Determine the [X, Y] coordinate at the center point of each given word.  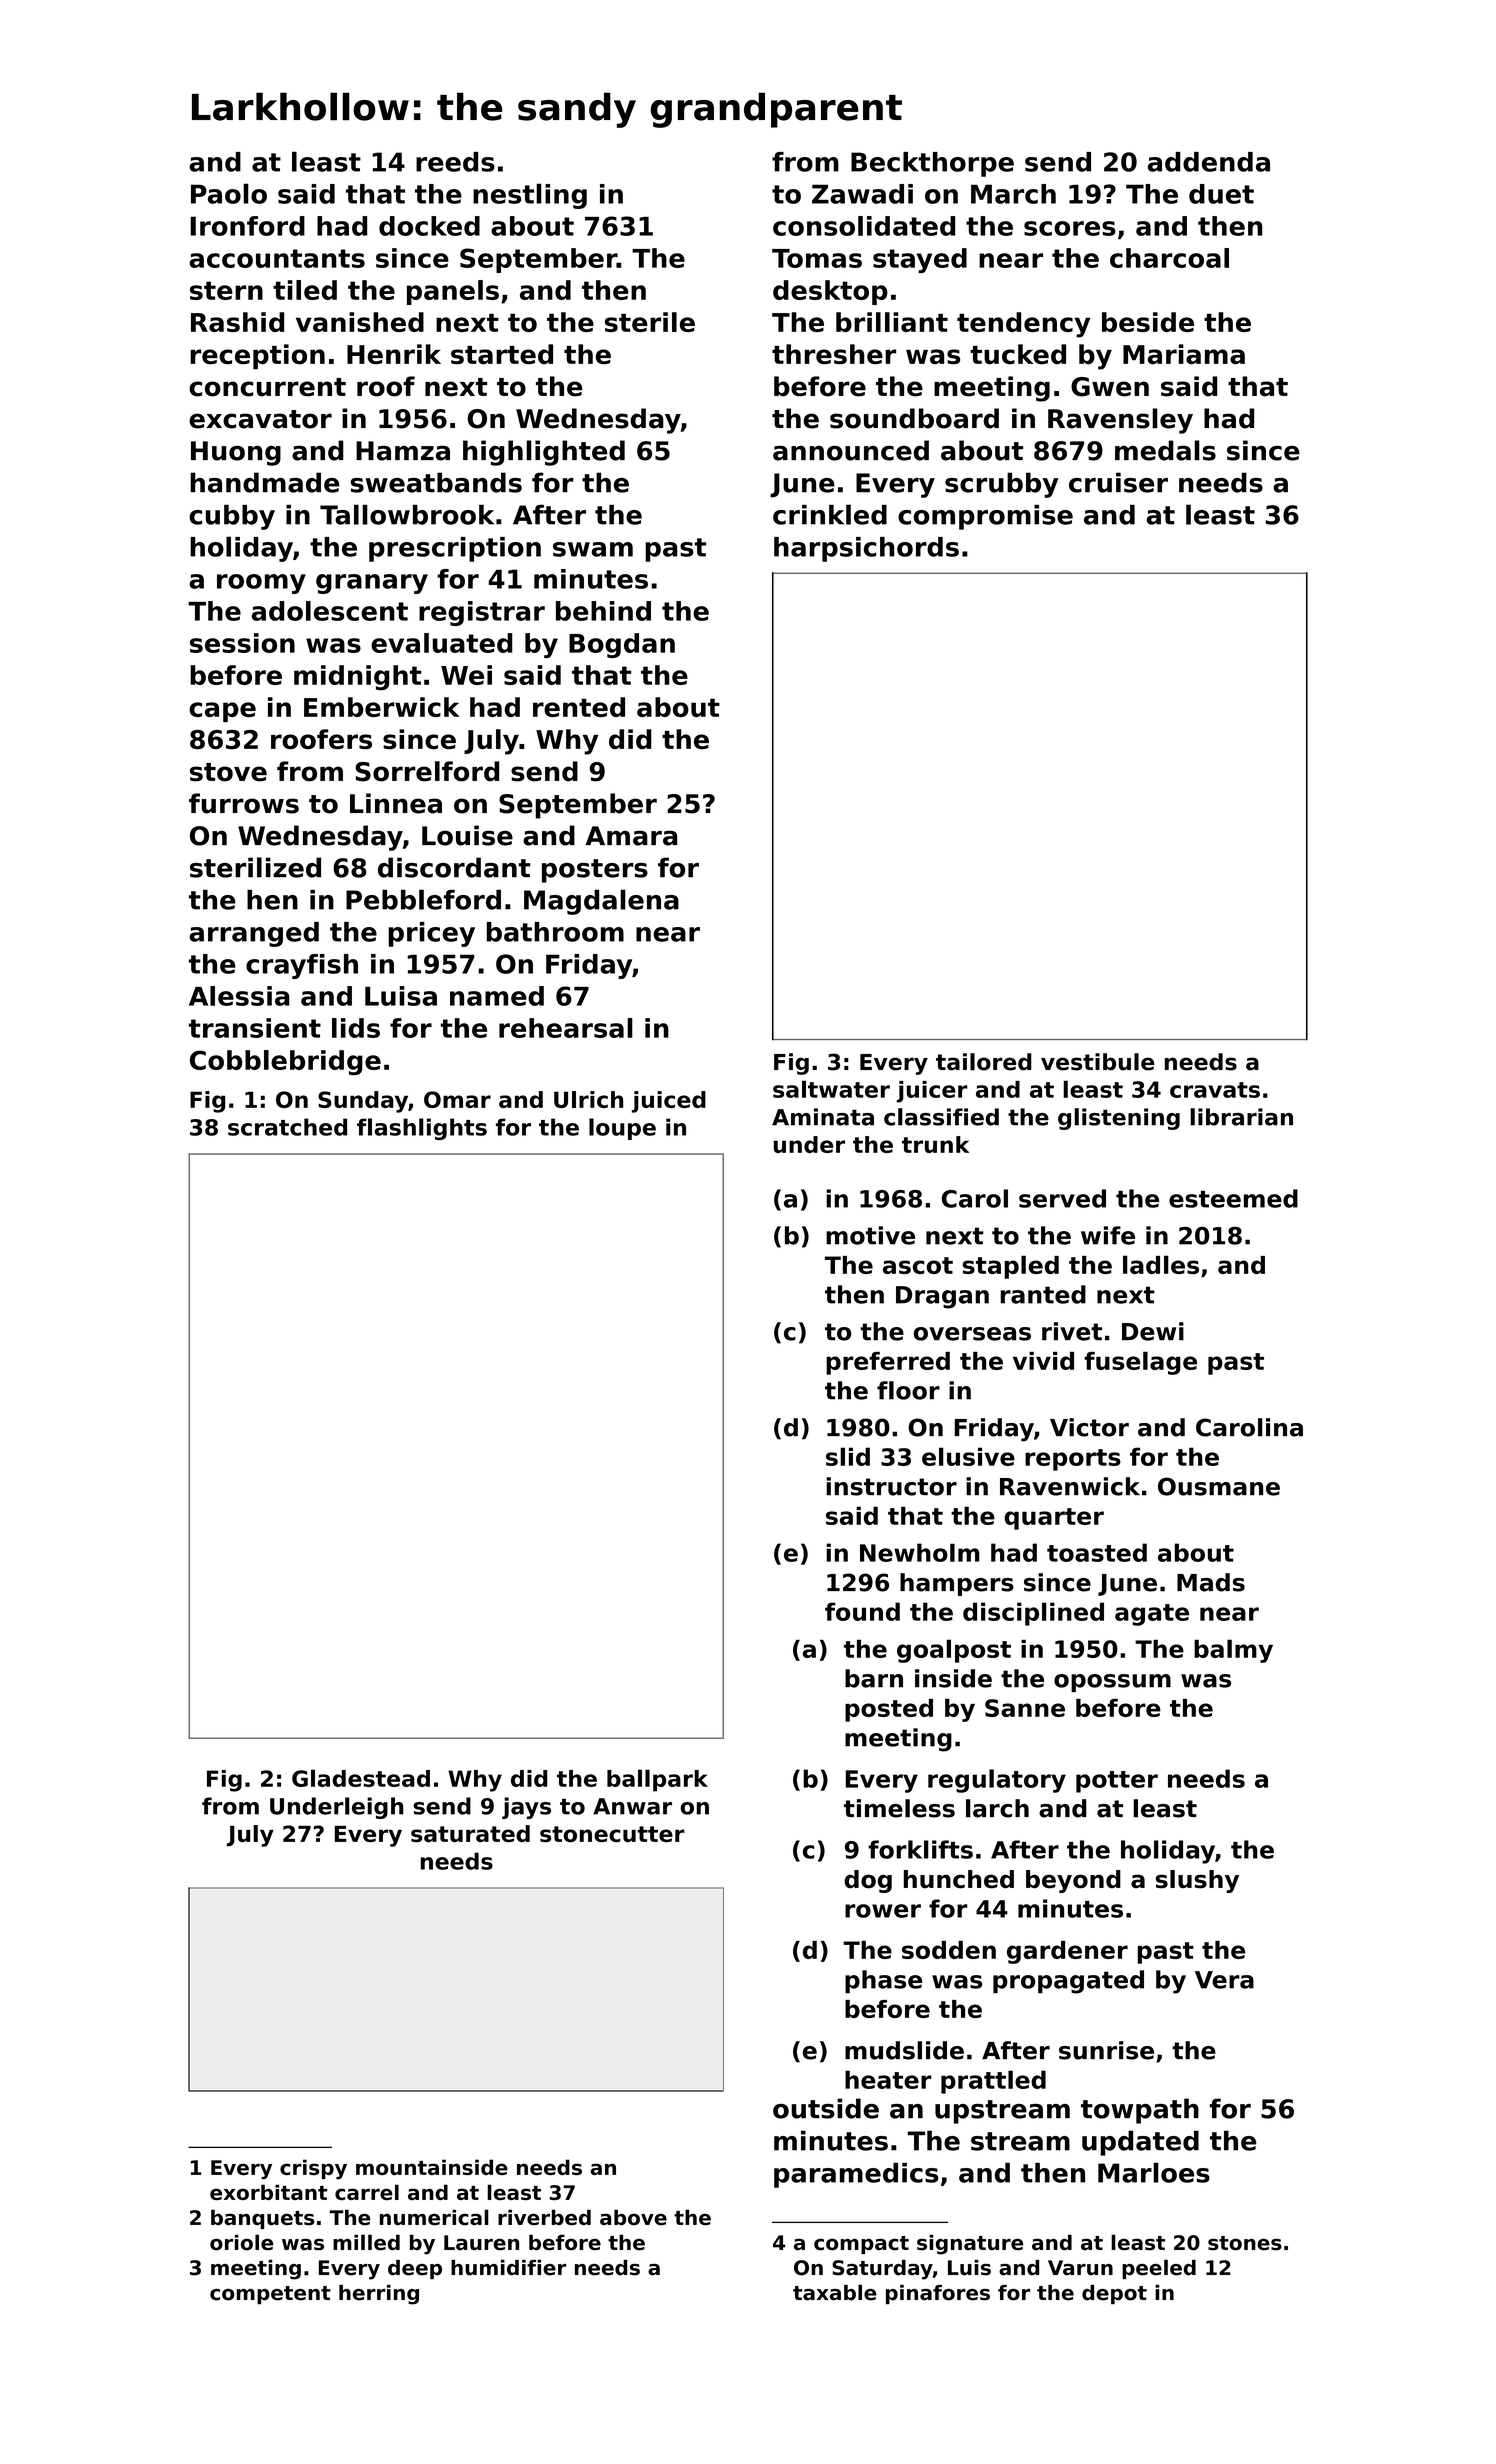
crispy [313, 2169]
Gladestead [361, 1778]
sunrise [1106, 2050]
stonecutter [612, 1834]
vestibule [1097, 1062]
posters [595, 871]
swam [593, 549]
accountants [277, 258]
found [862, 1611]
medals [1165, 450]
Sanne [1025, 1708]
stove [228, 772]
